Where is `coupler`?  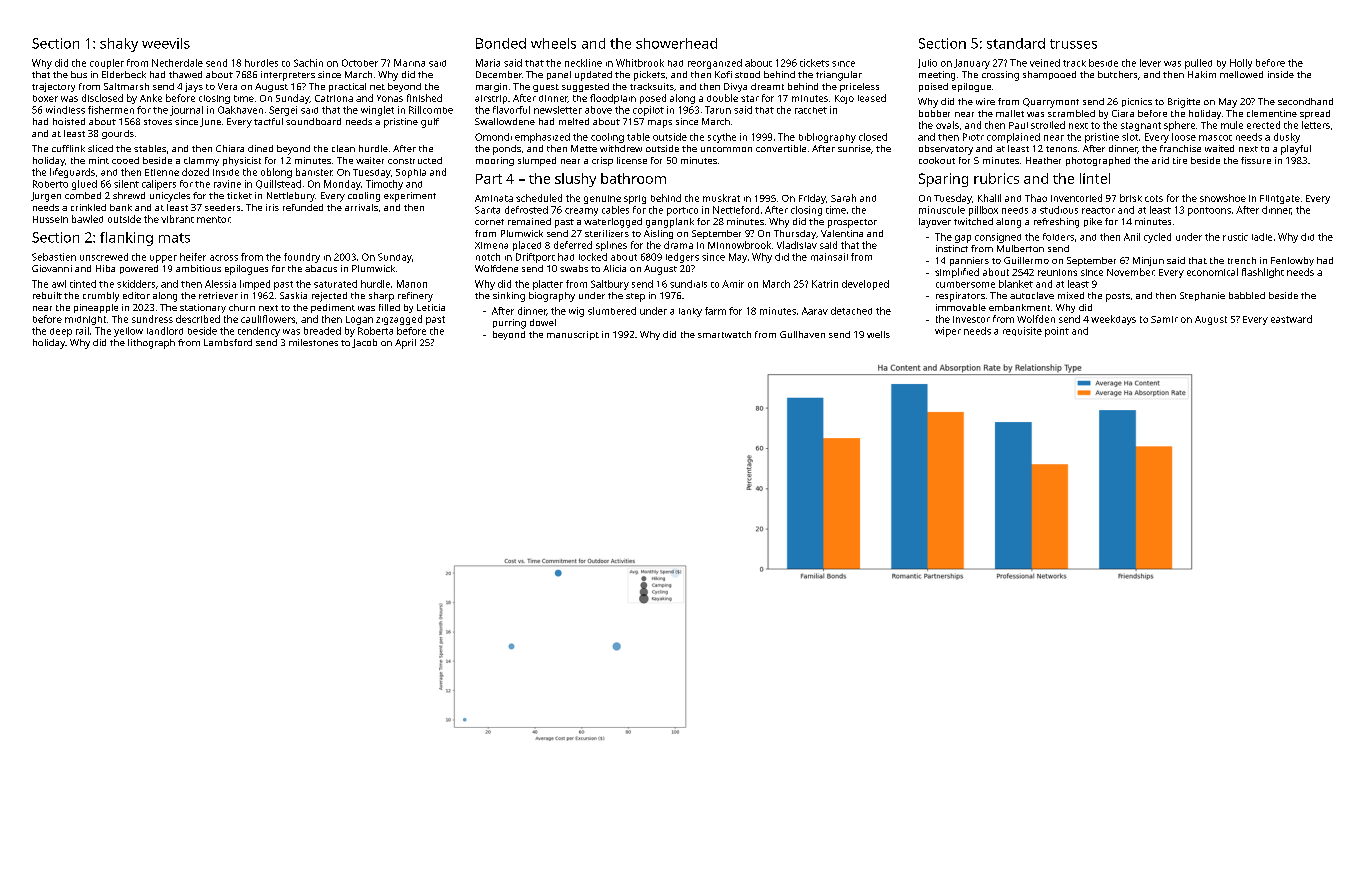
coupler is located at coordinates (107, 64).
